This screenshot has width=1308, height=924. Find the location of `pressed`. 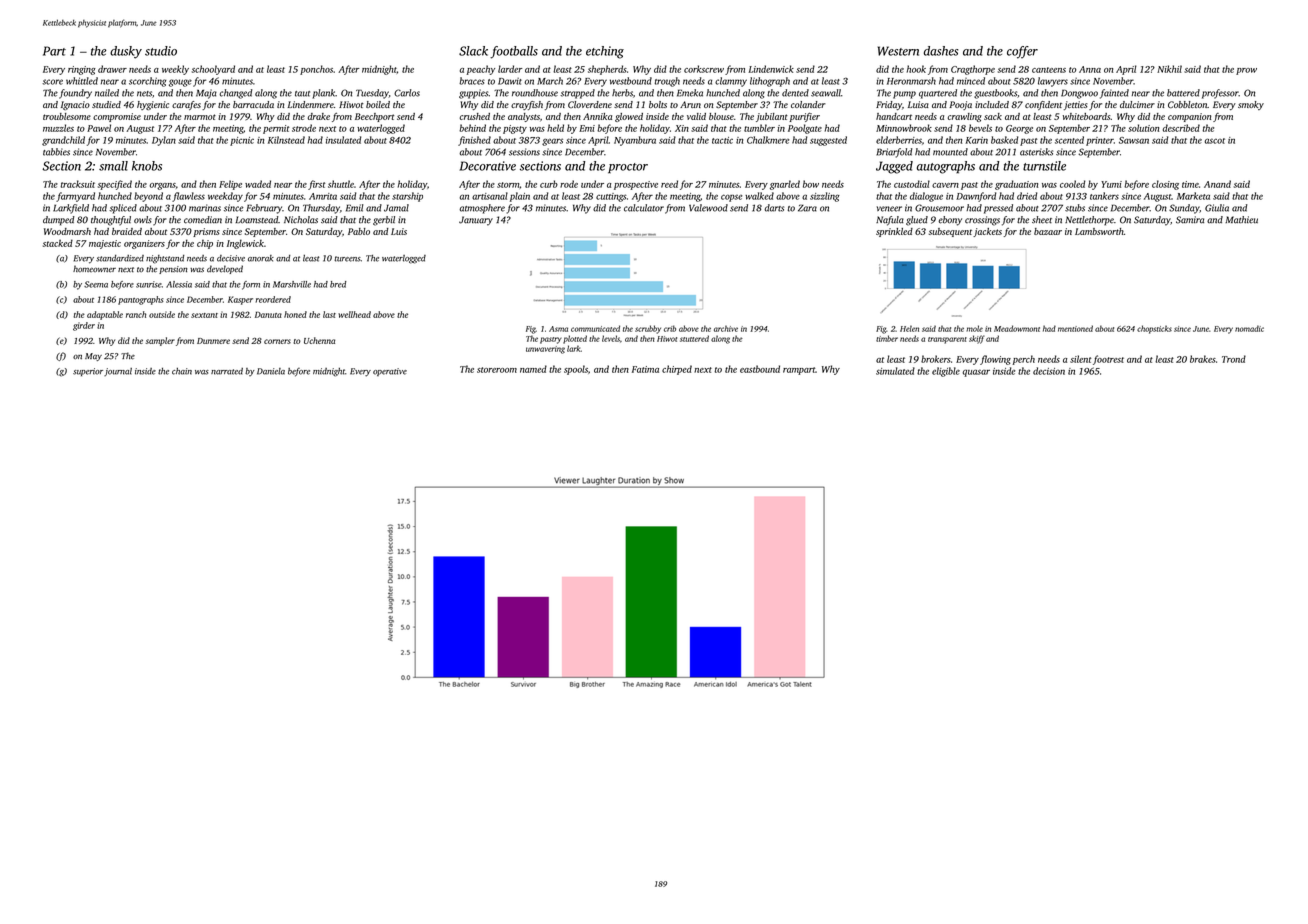

pressed is located at coordinates (998, 209).
